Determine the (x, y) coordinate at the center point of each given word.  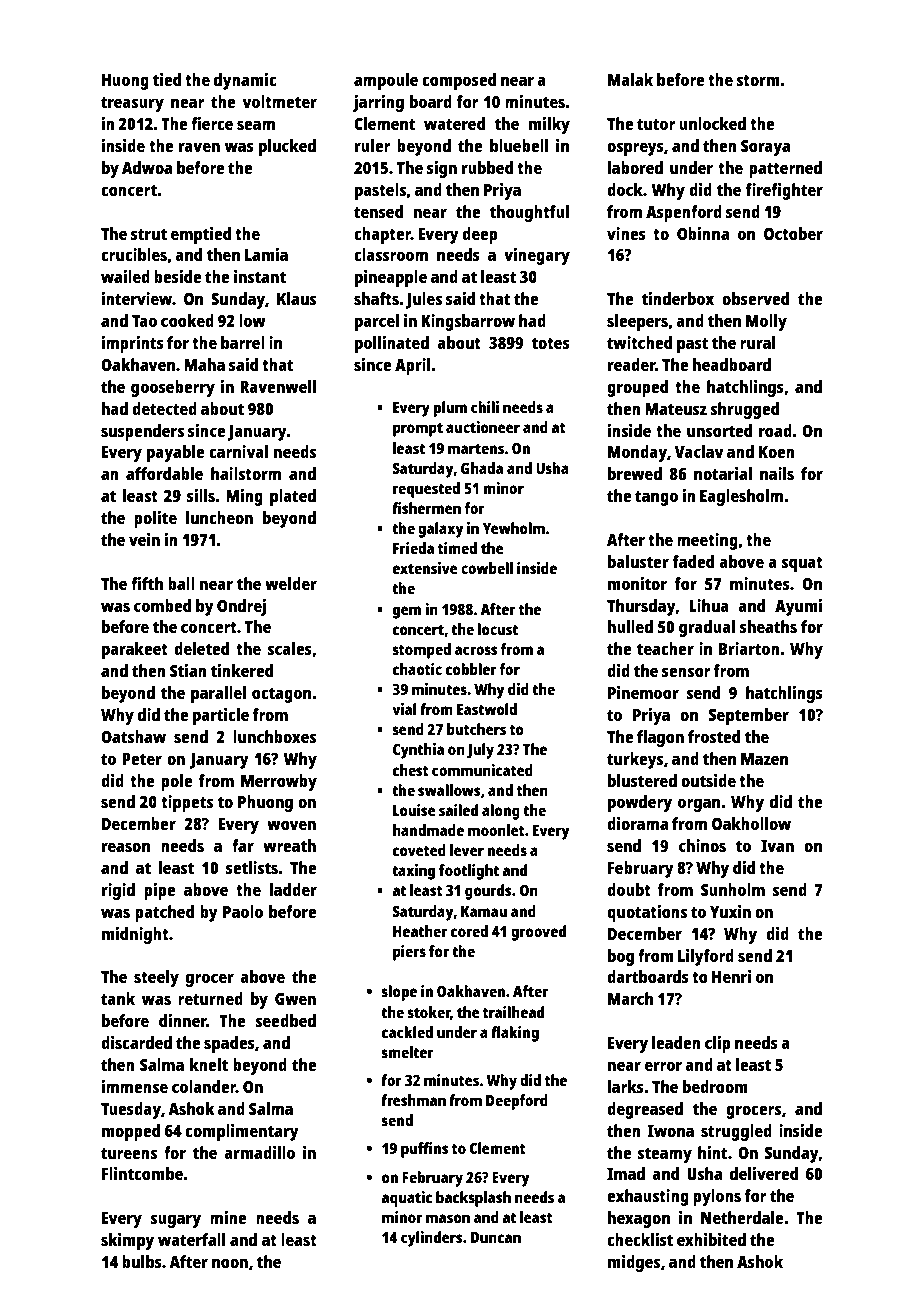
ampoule (386, 81)
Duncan (496, 1237)
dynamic (245, 81)
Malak (630, 79)
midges (634, 1263)
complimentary (242, 1132)
